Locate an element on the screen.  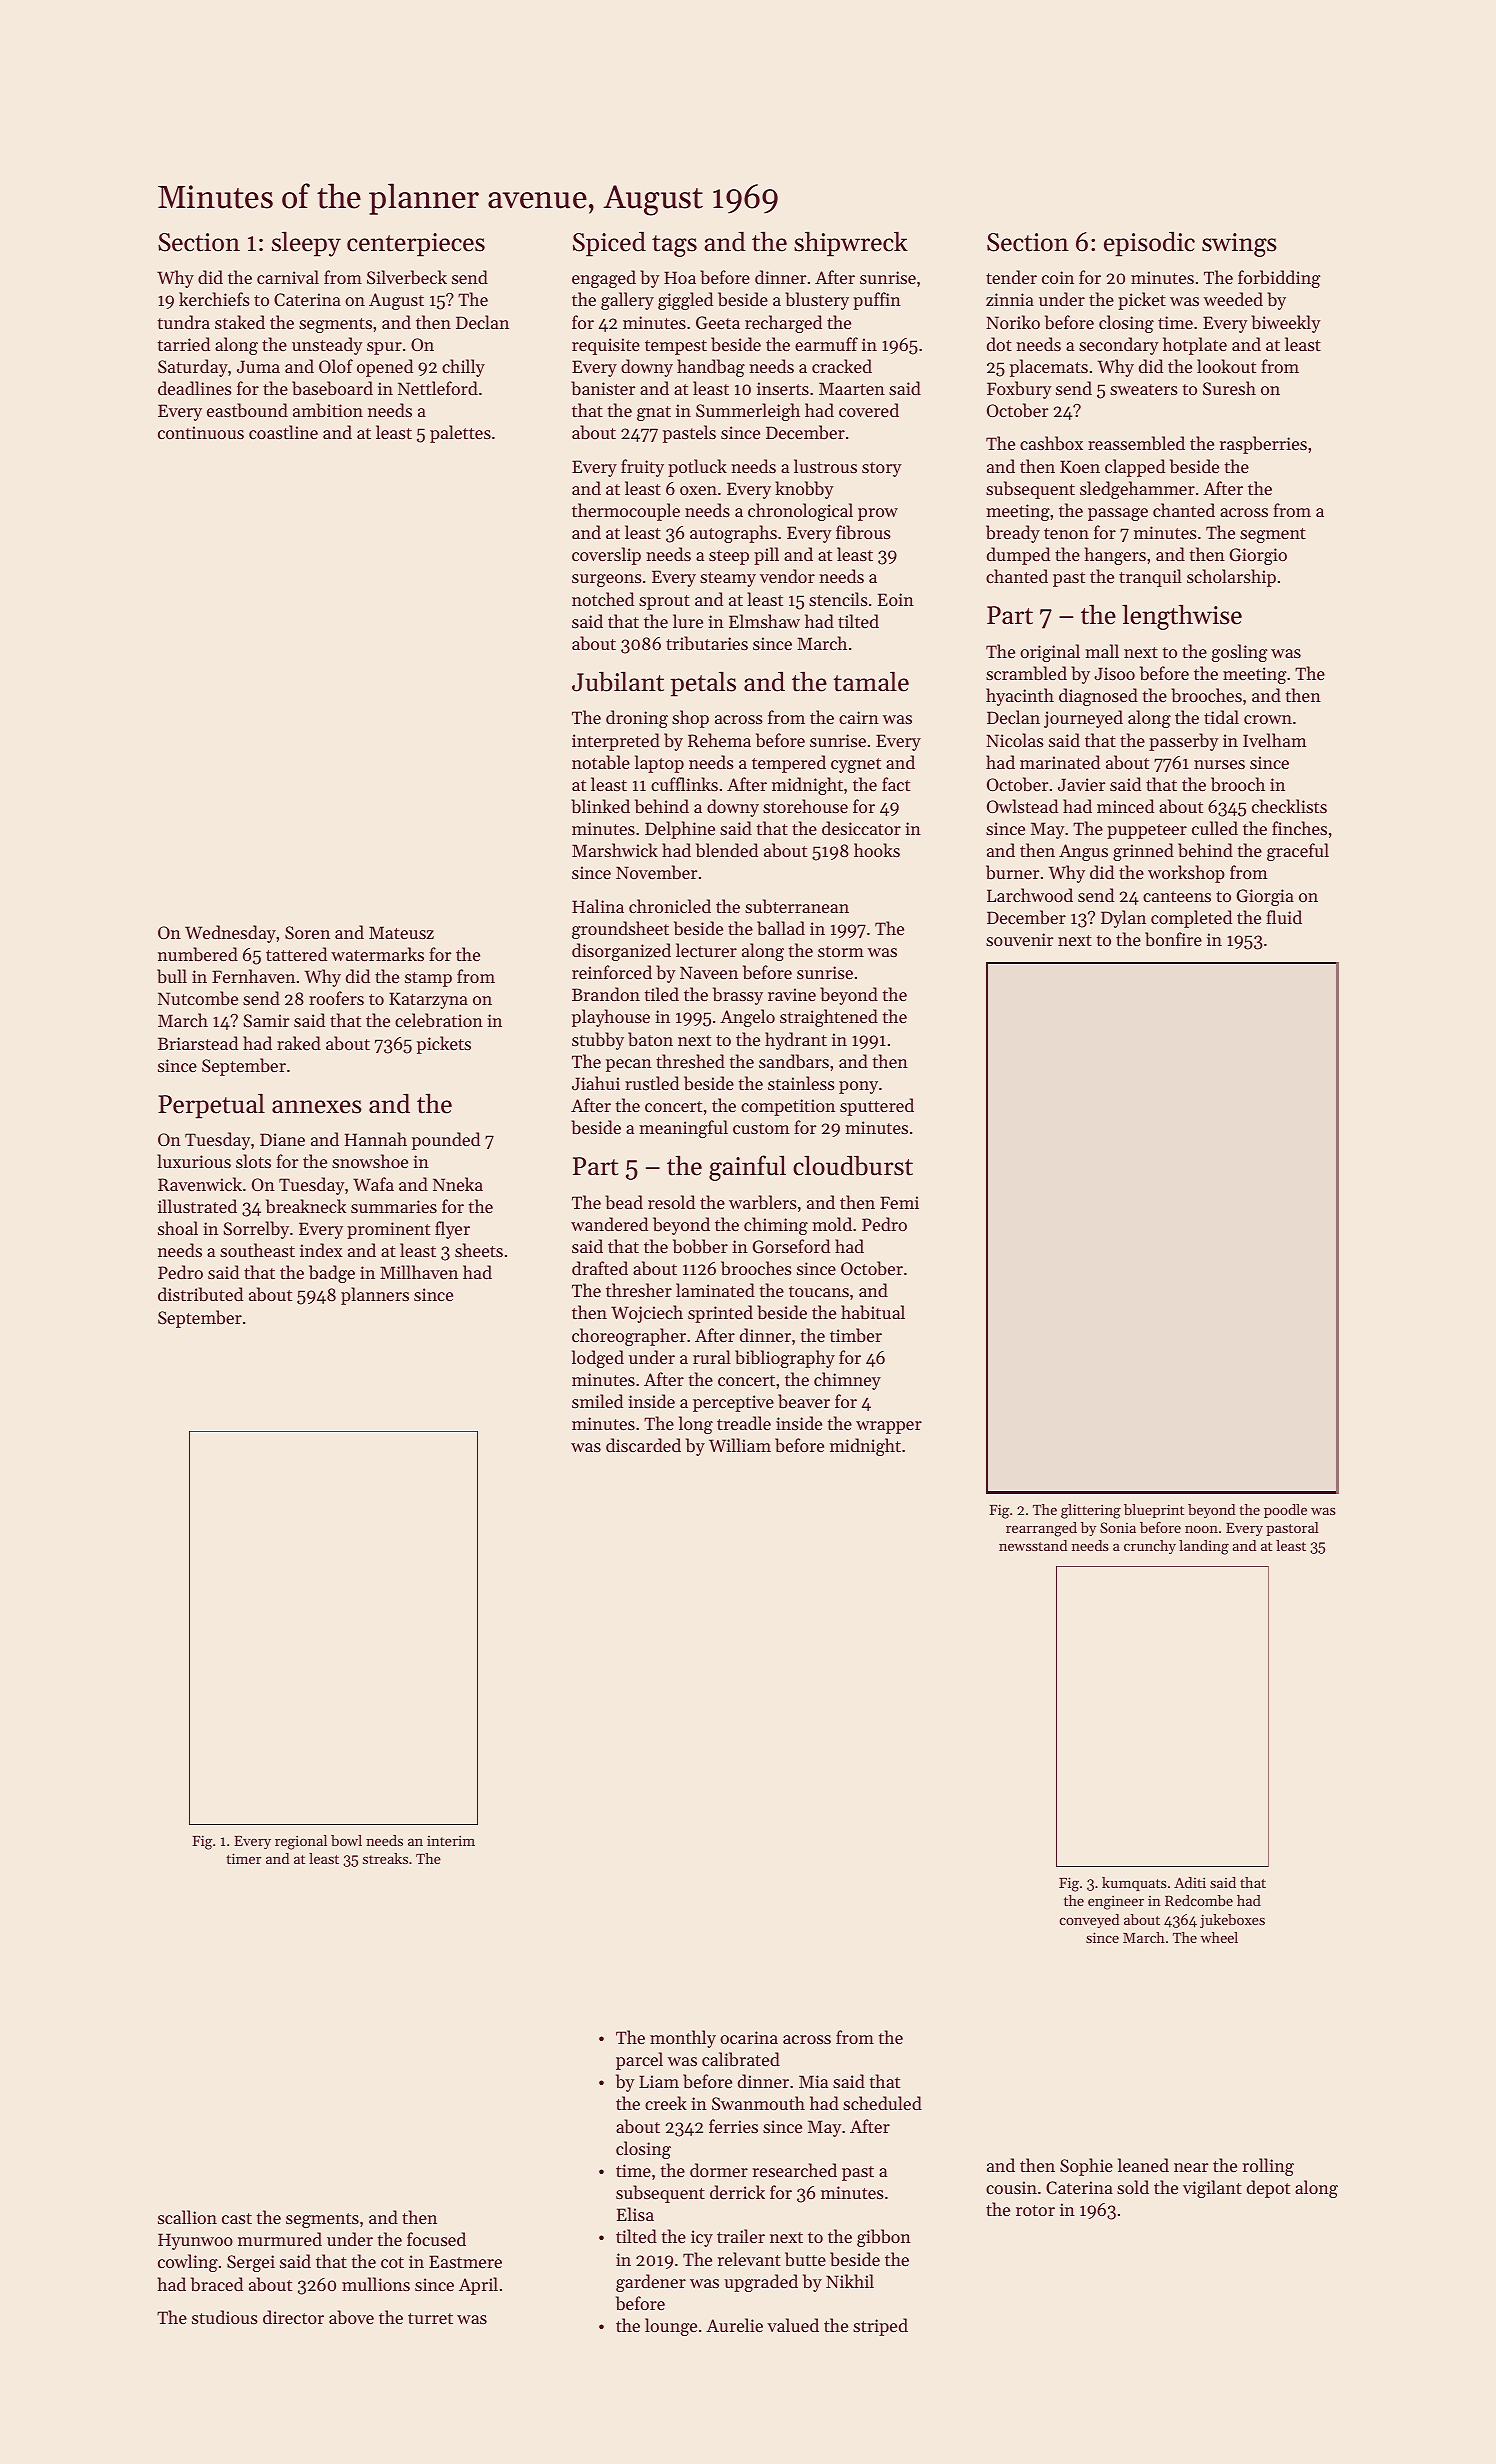
prow is located at coordinates (878, 514).
